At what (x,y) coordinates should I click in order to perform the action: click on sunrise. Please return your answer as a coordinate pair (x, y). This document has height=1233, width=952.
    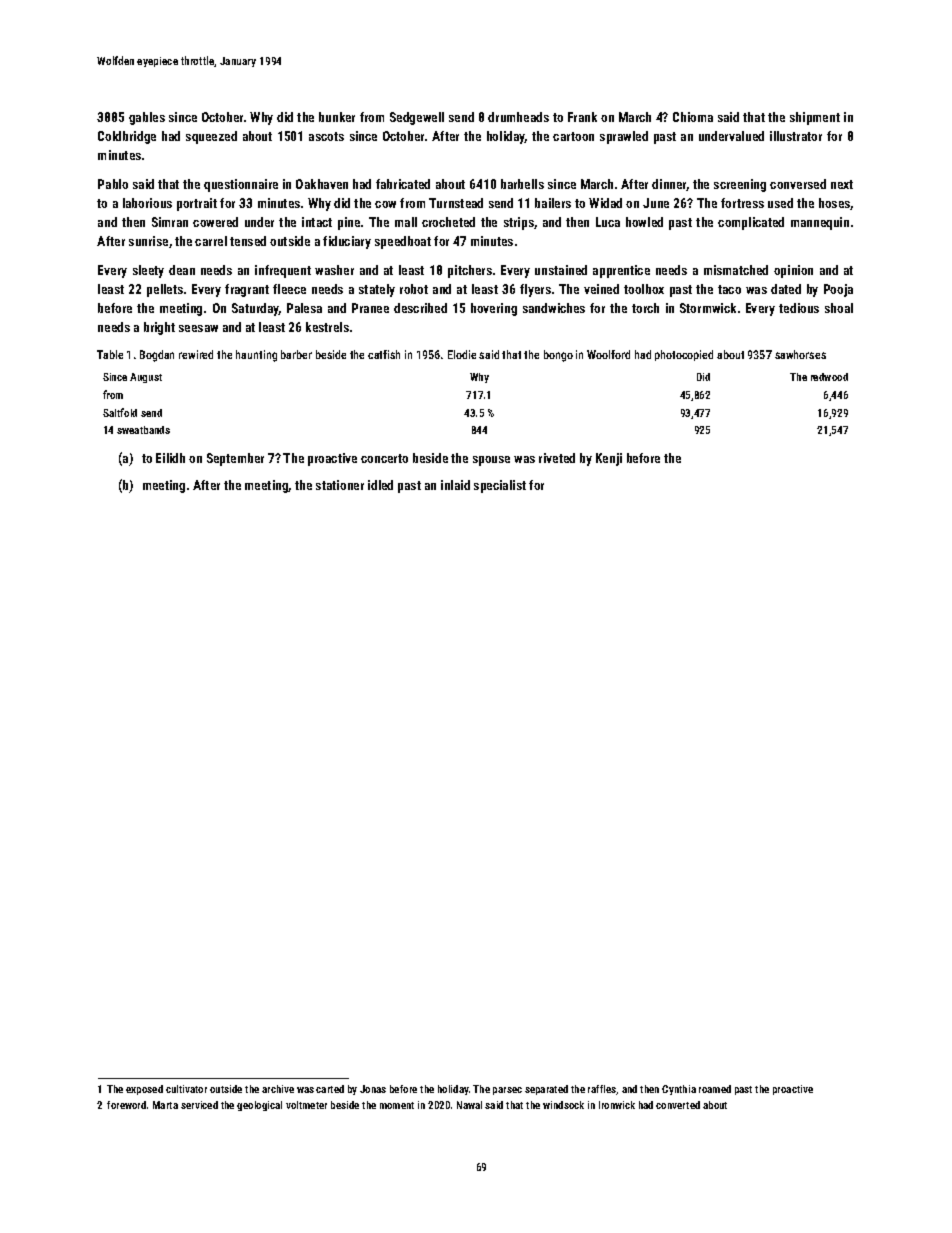
    Looking at the image, I should click on (148, 241).
